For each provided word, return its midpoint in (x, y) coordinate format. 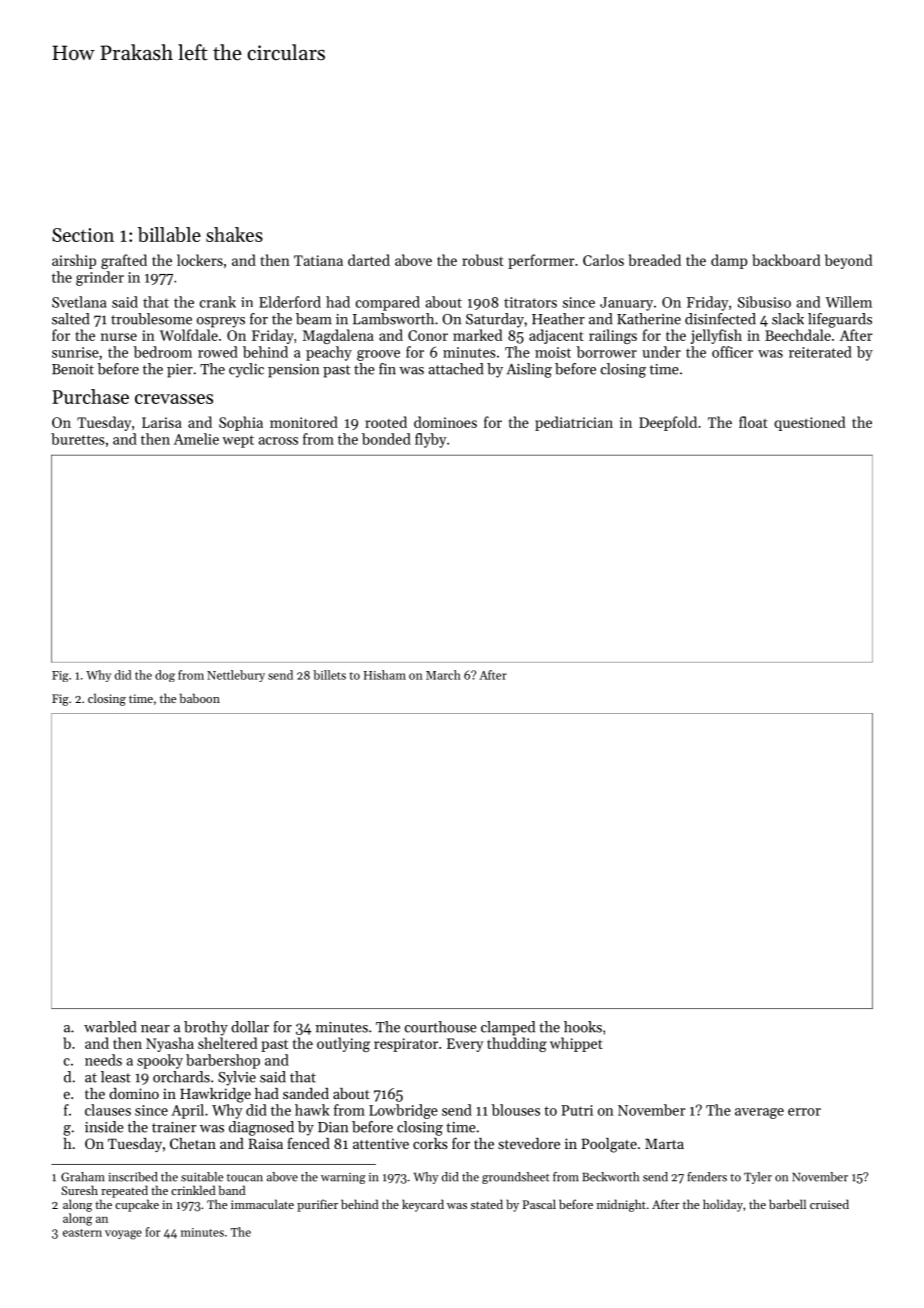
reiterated (820, 352)
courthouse (441, 1027)
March (443, 675)
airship (74, 261)
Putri (577, 1110)
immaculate (262, 1204)
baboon (200, 698)
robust (483, 260)
